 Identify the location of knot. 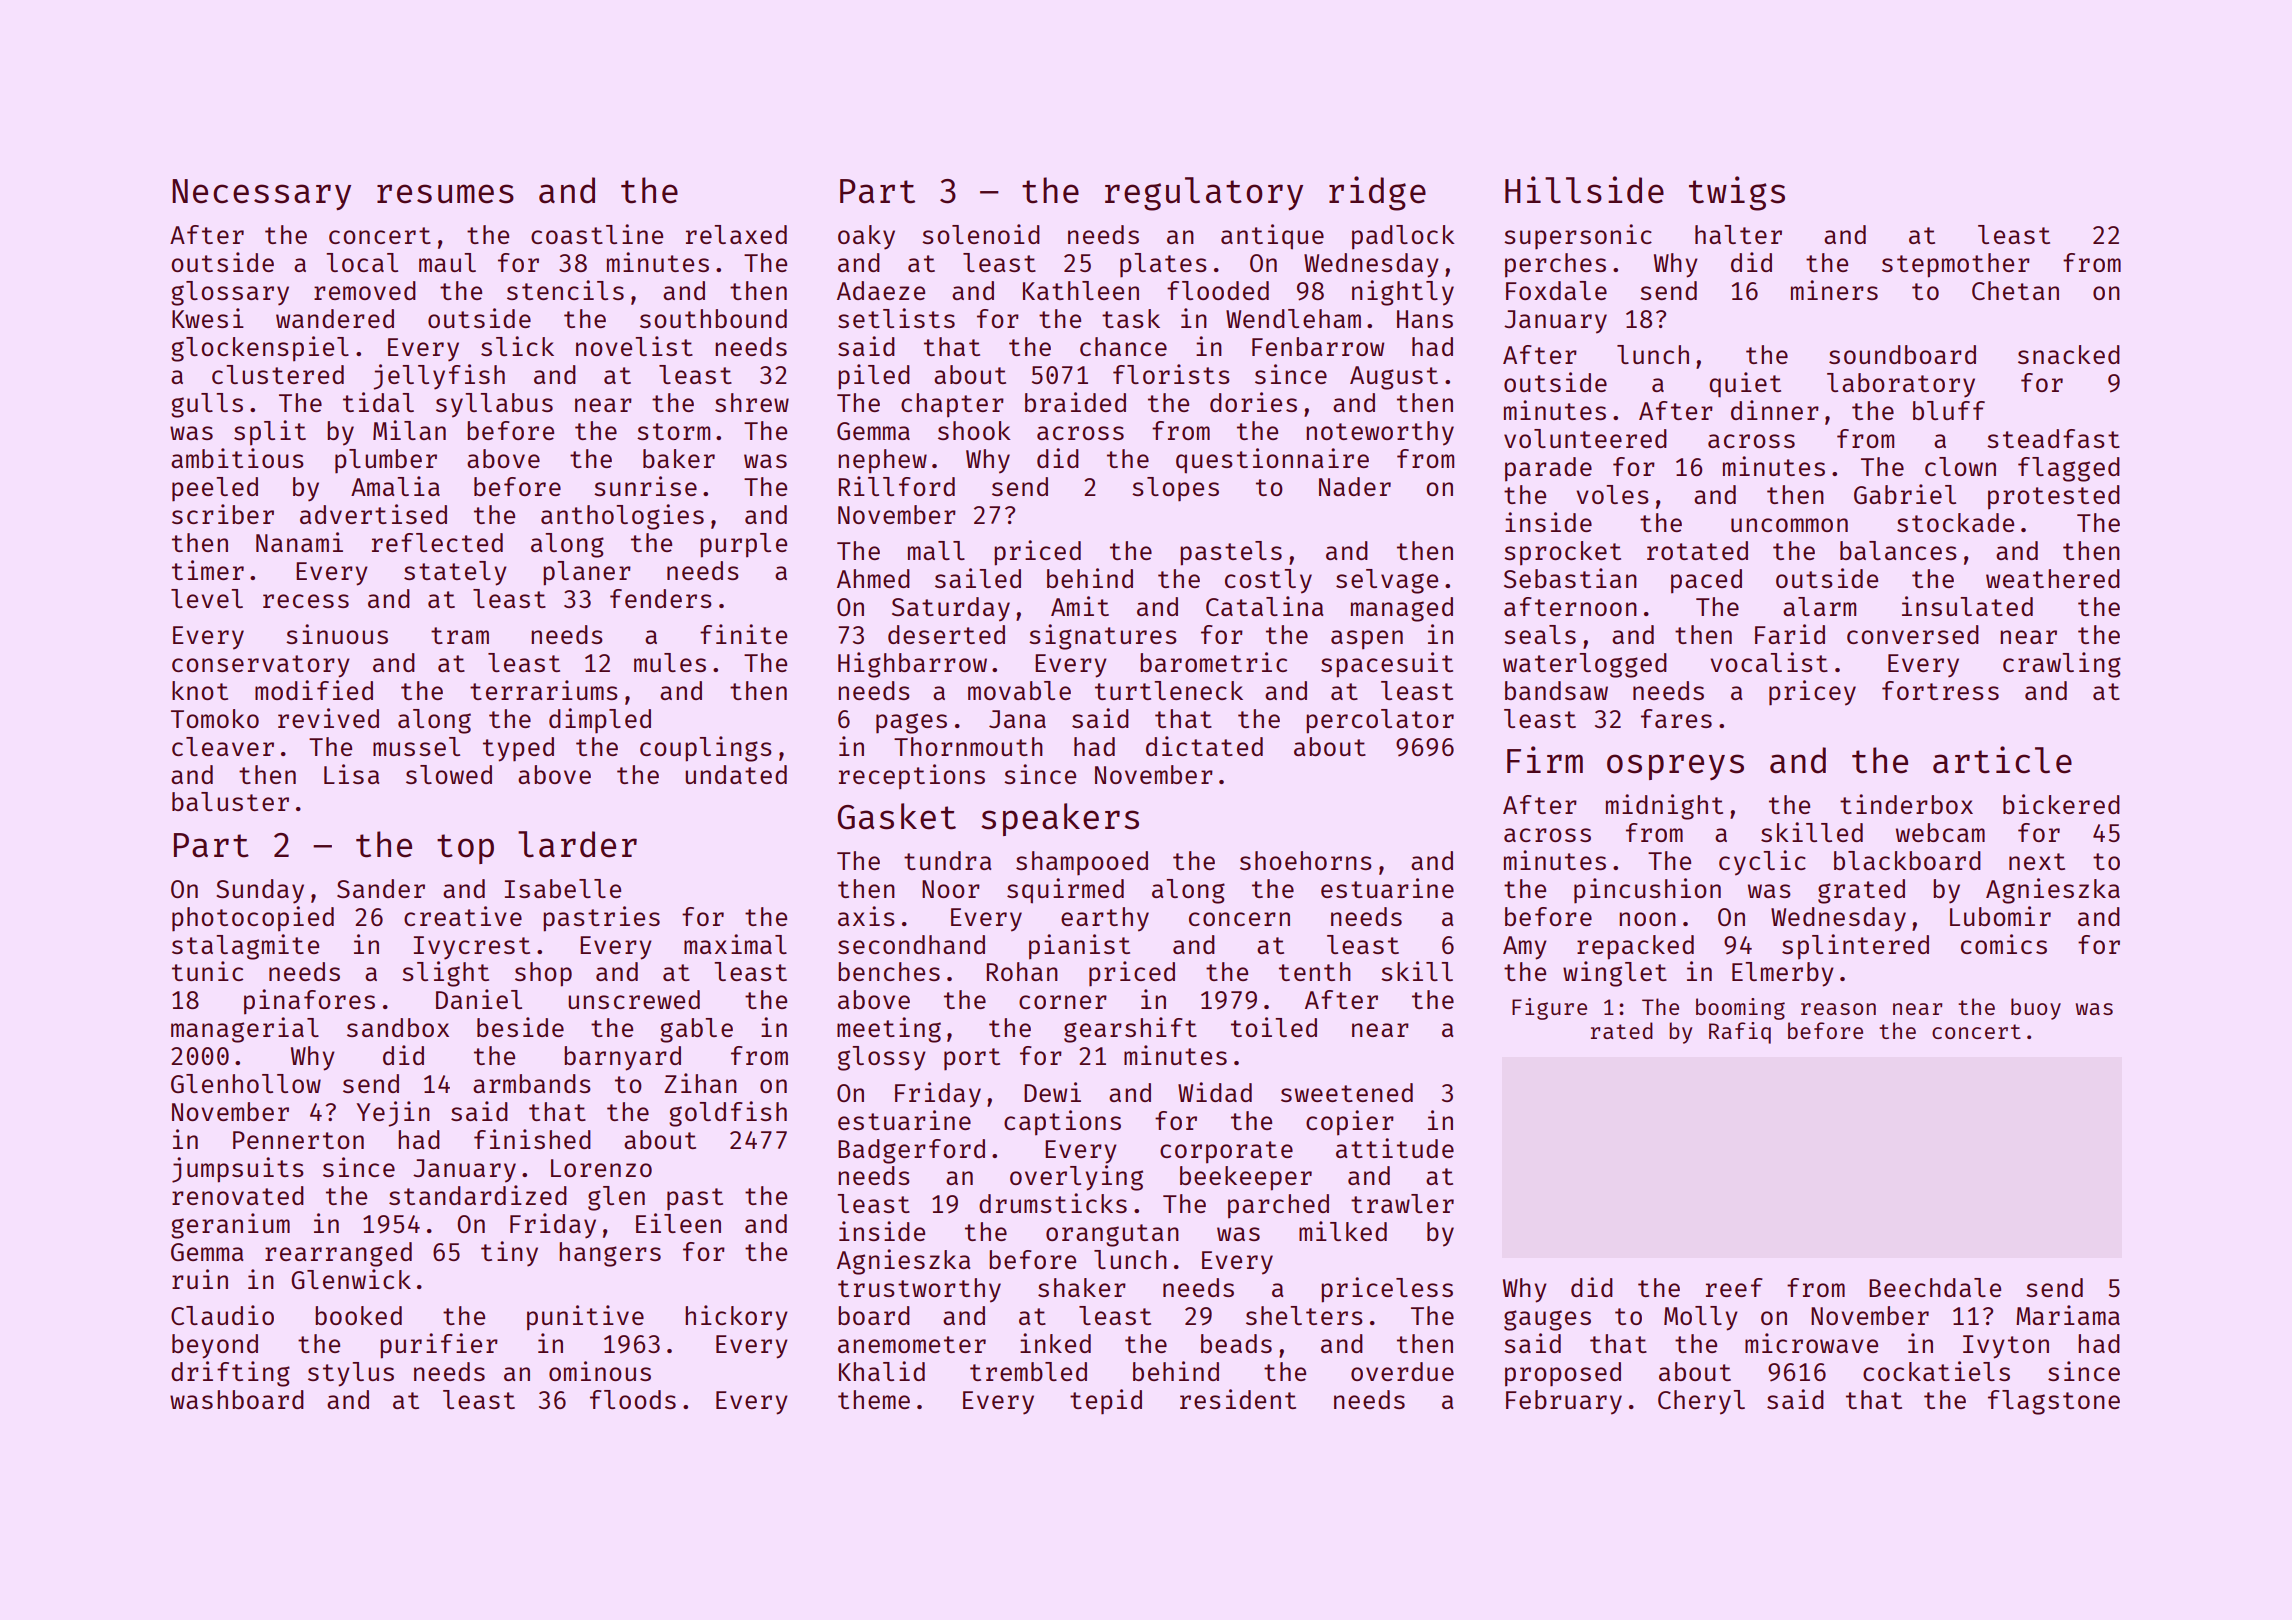
(200, 690).
